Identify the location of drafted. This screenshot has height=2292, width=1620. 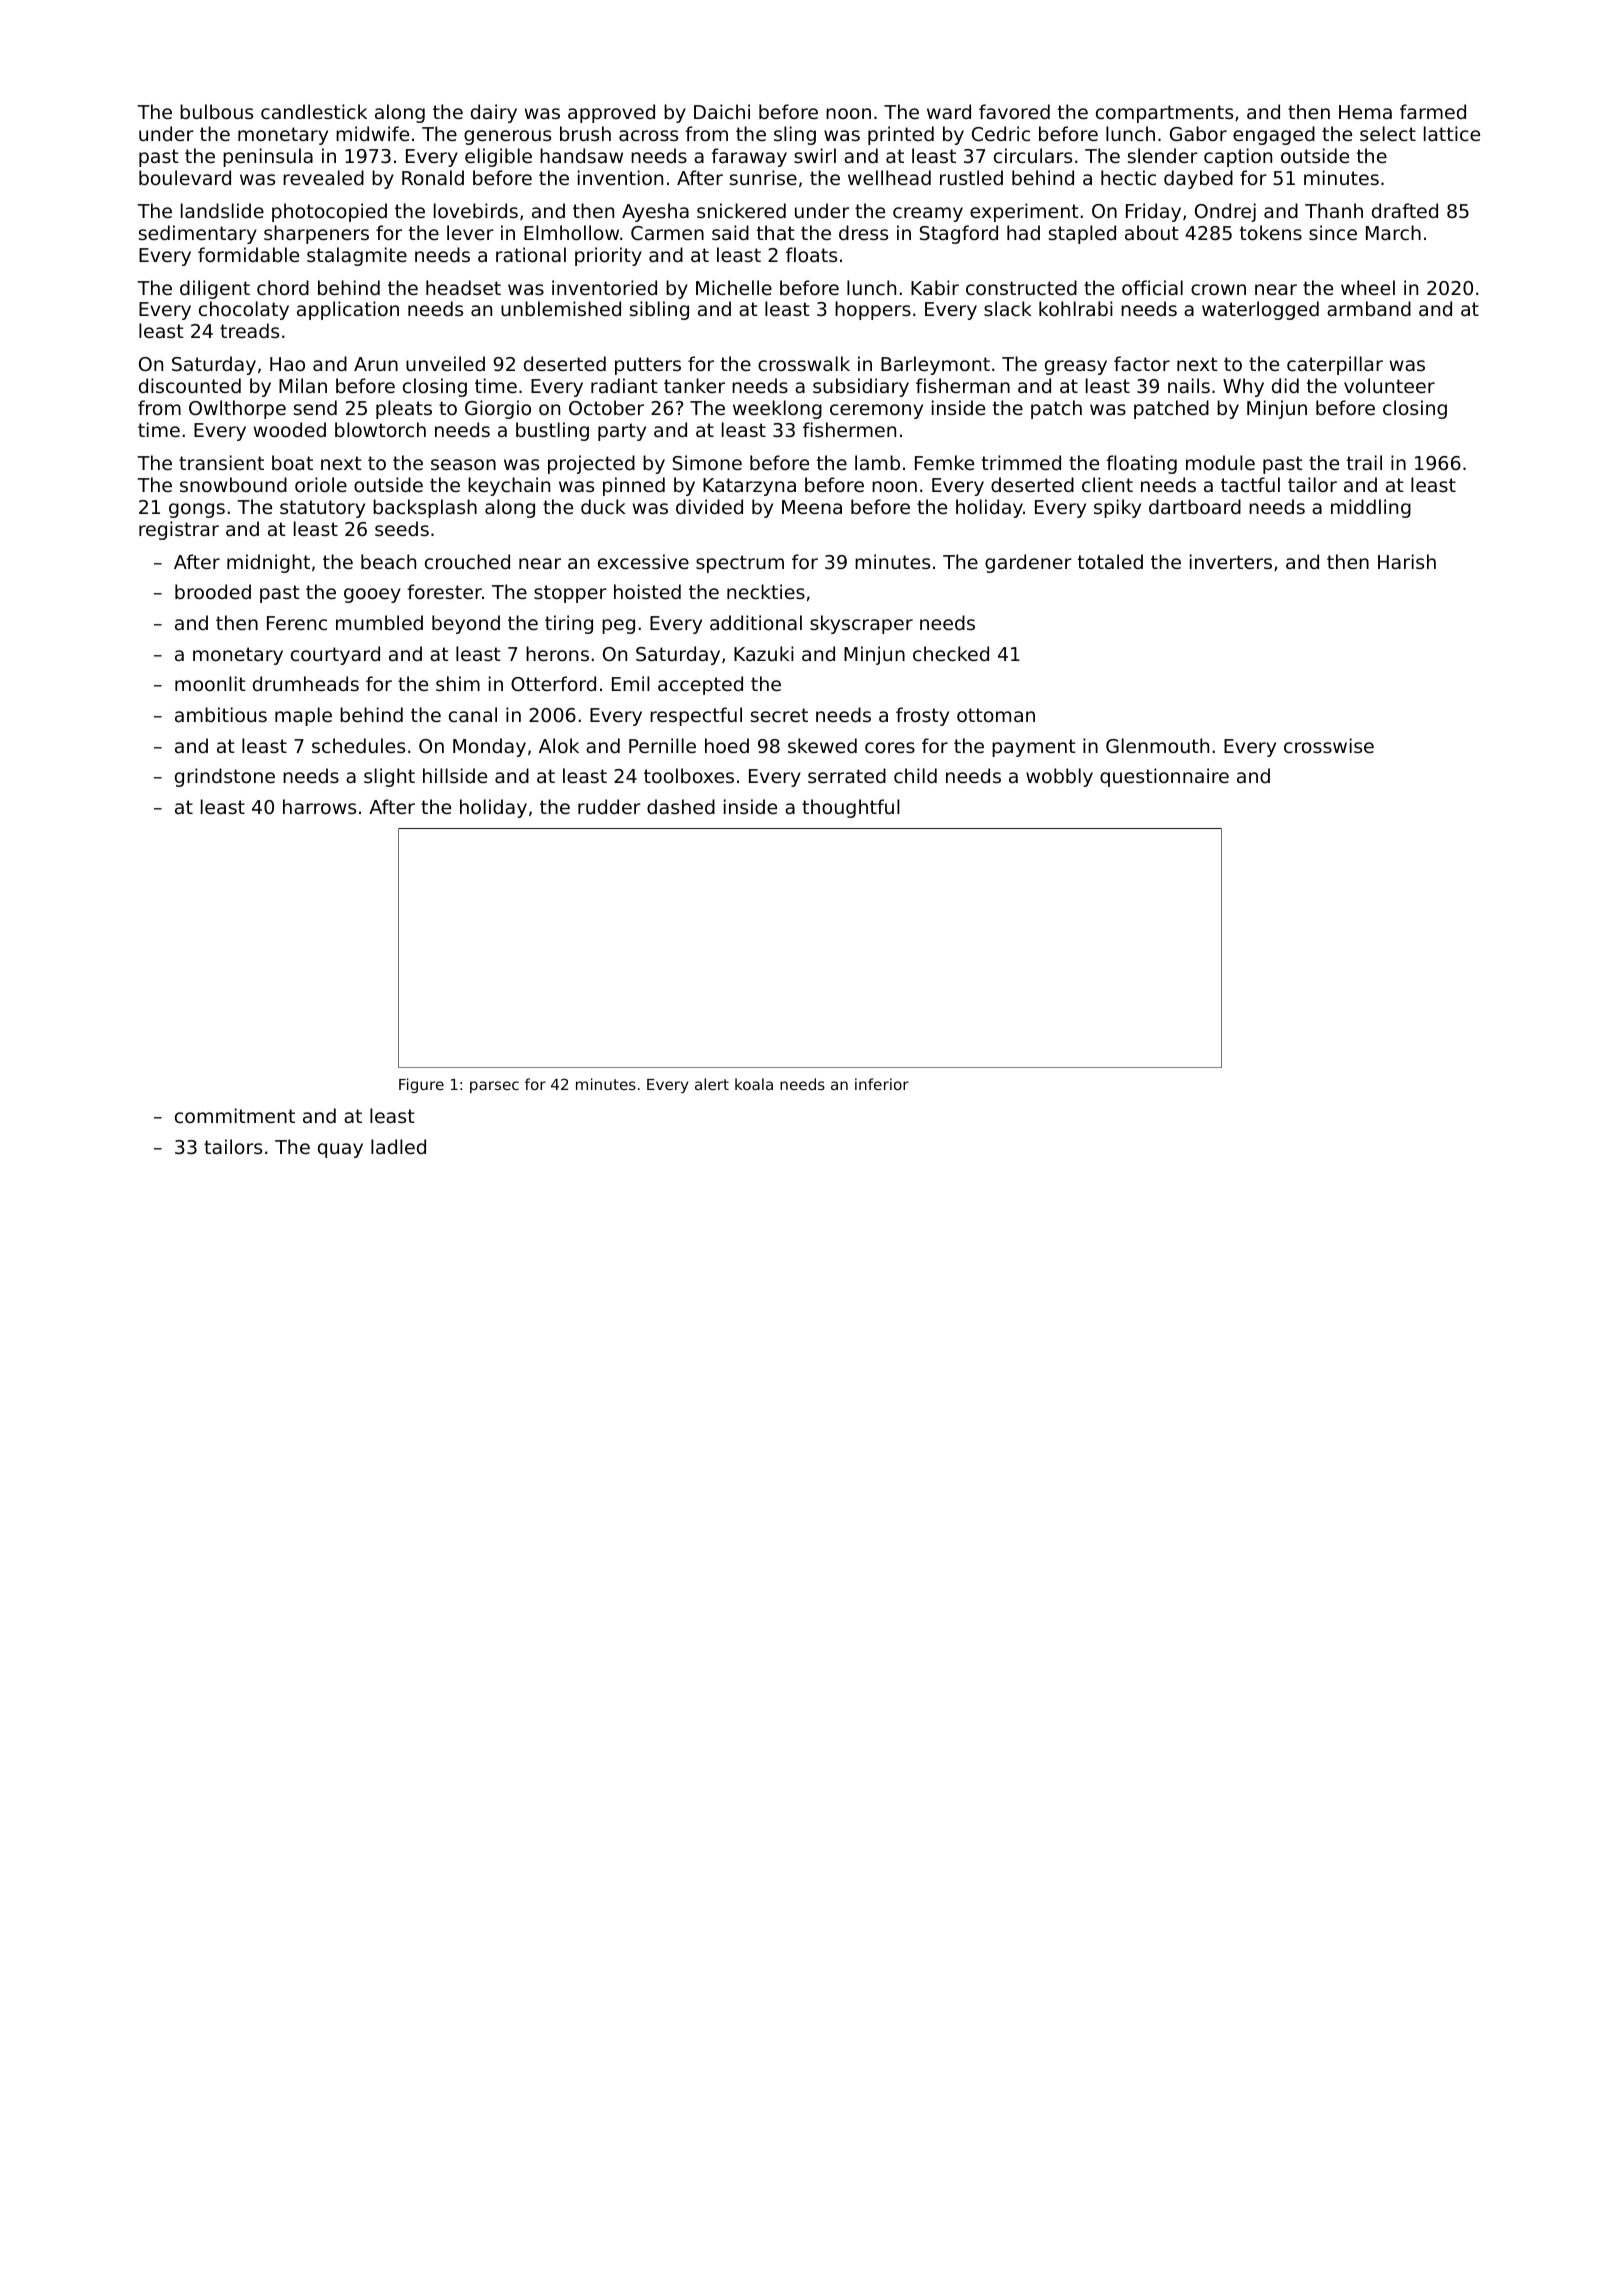
(1405, 210).
